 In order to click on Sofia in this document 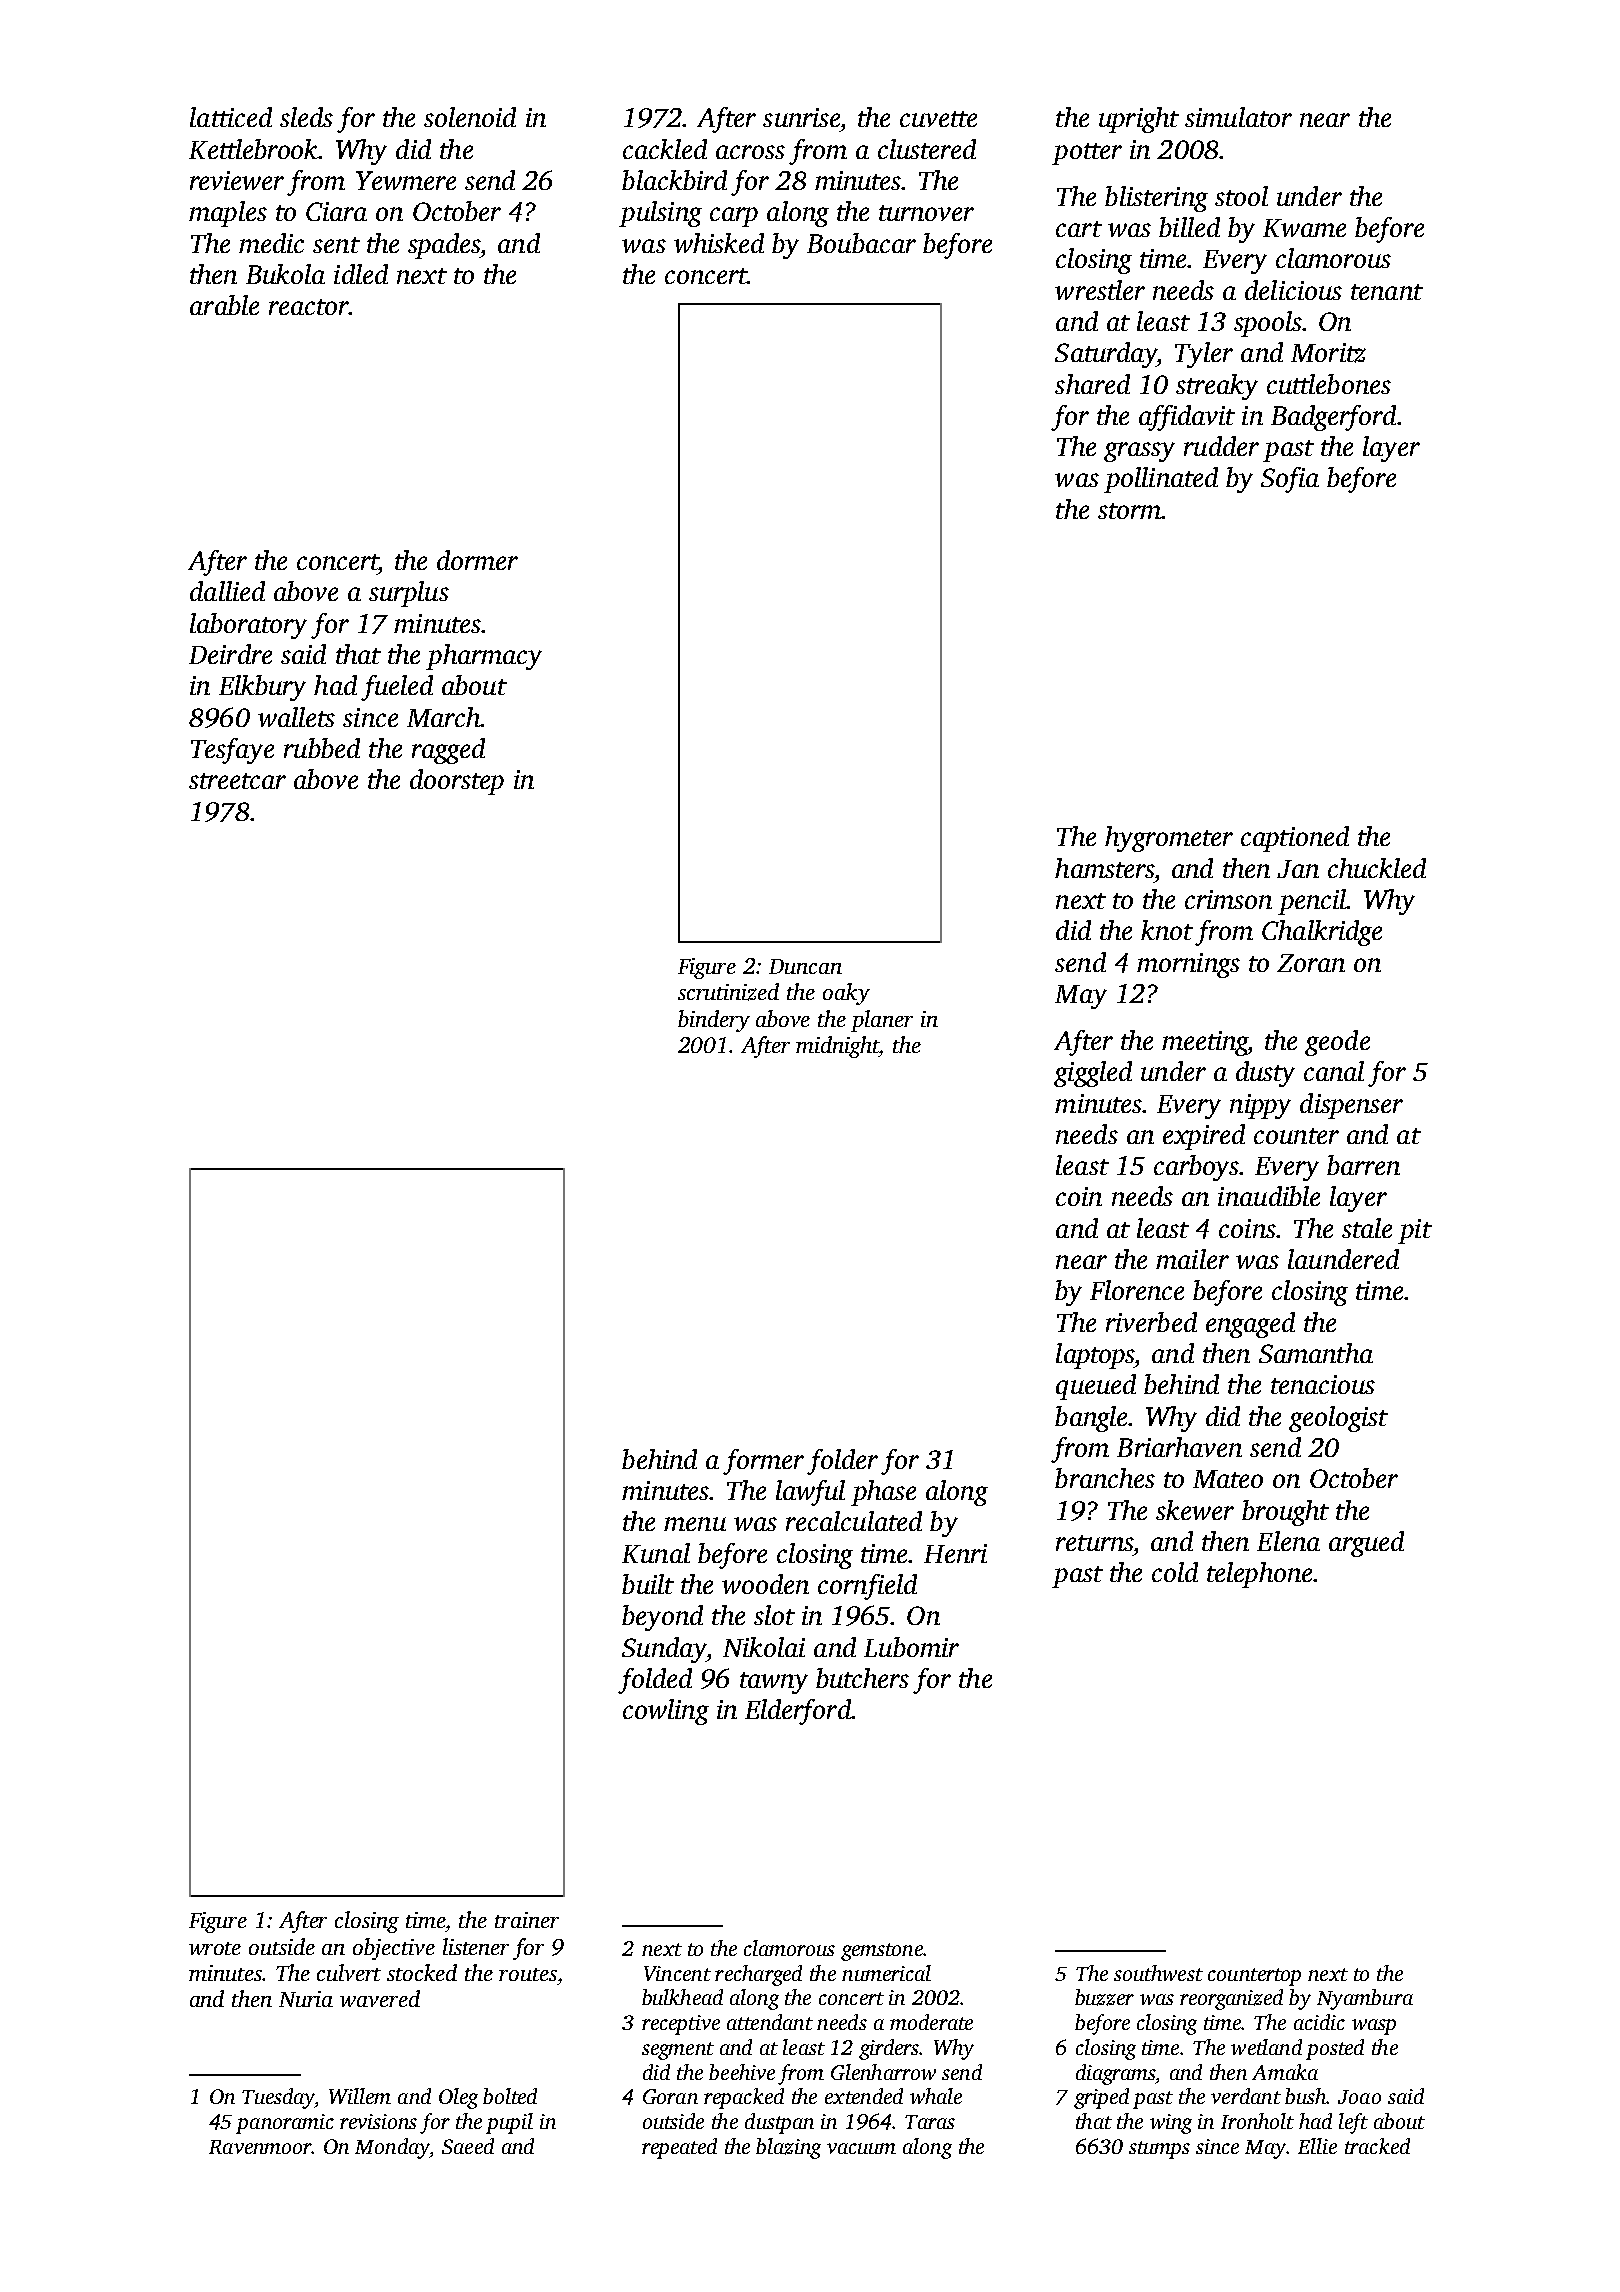, I will do `click(1290, 480)`.
